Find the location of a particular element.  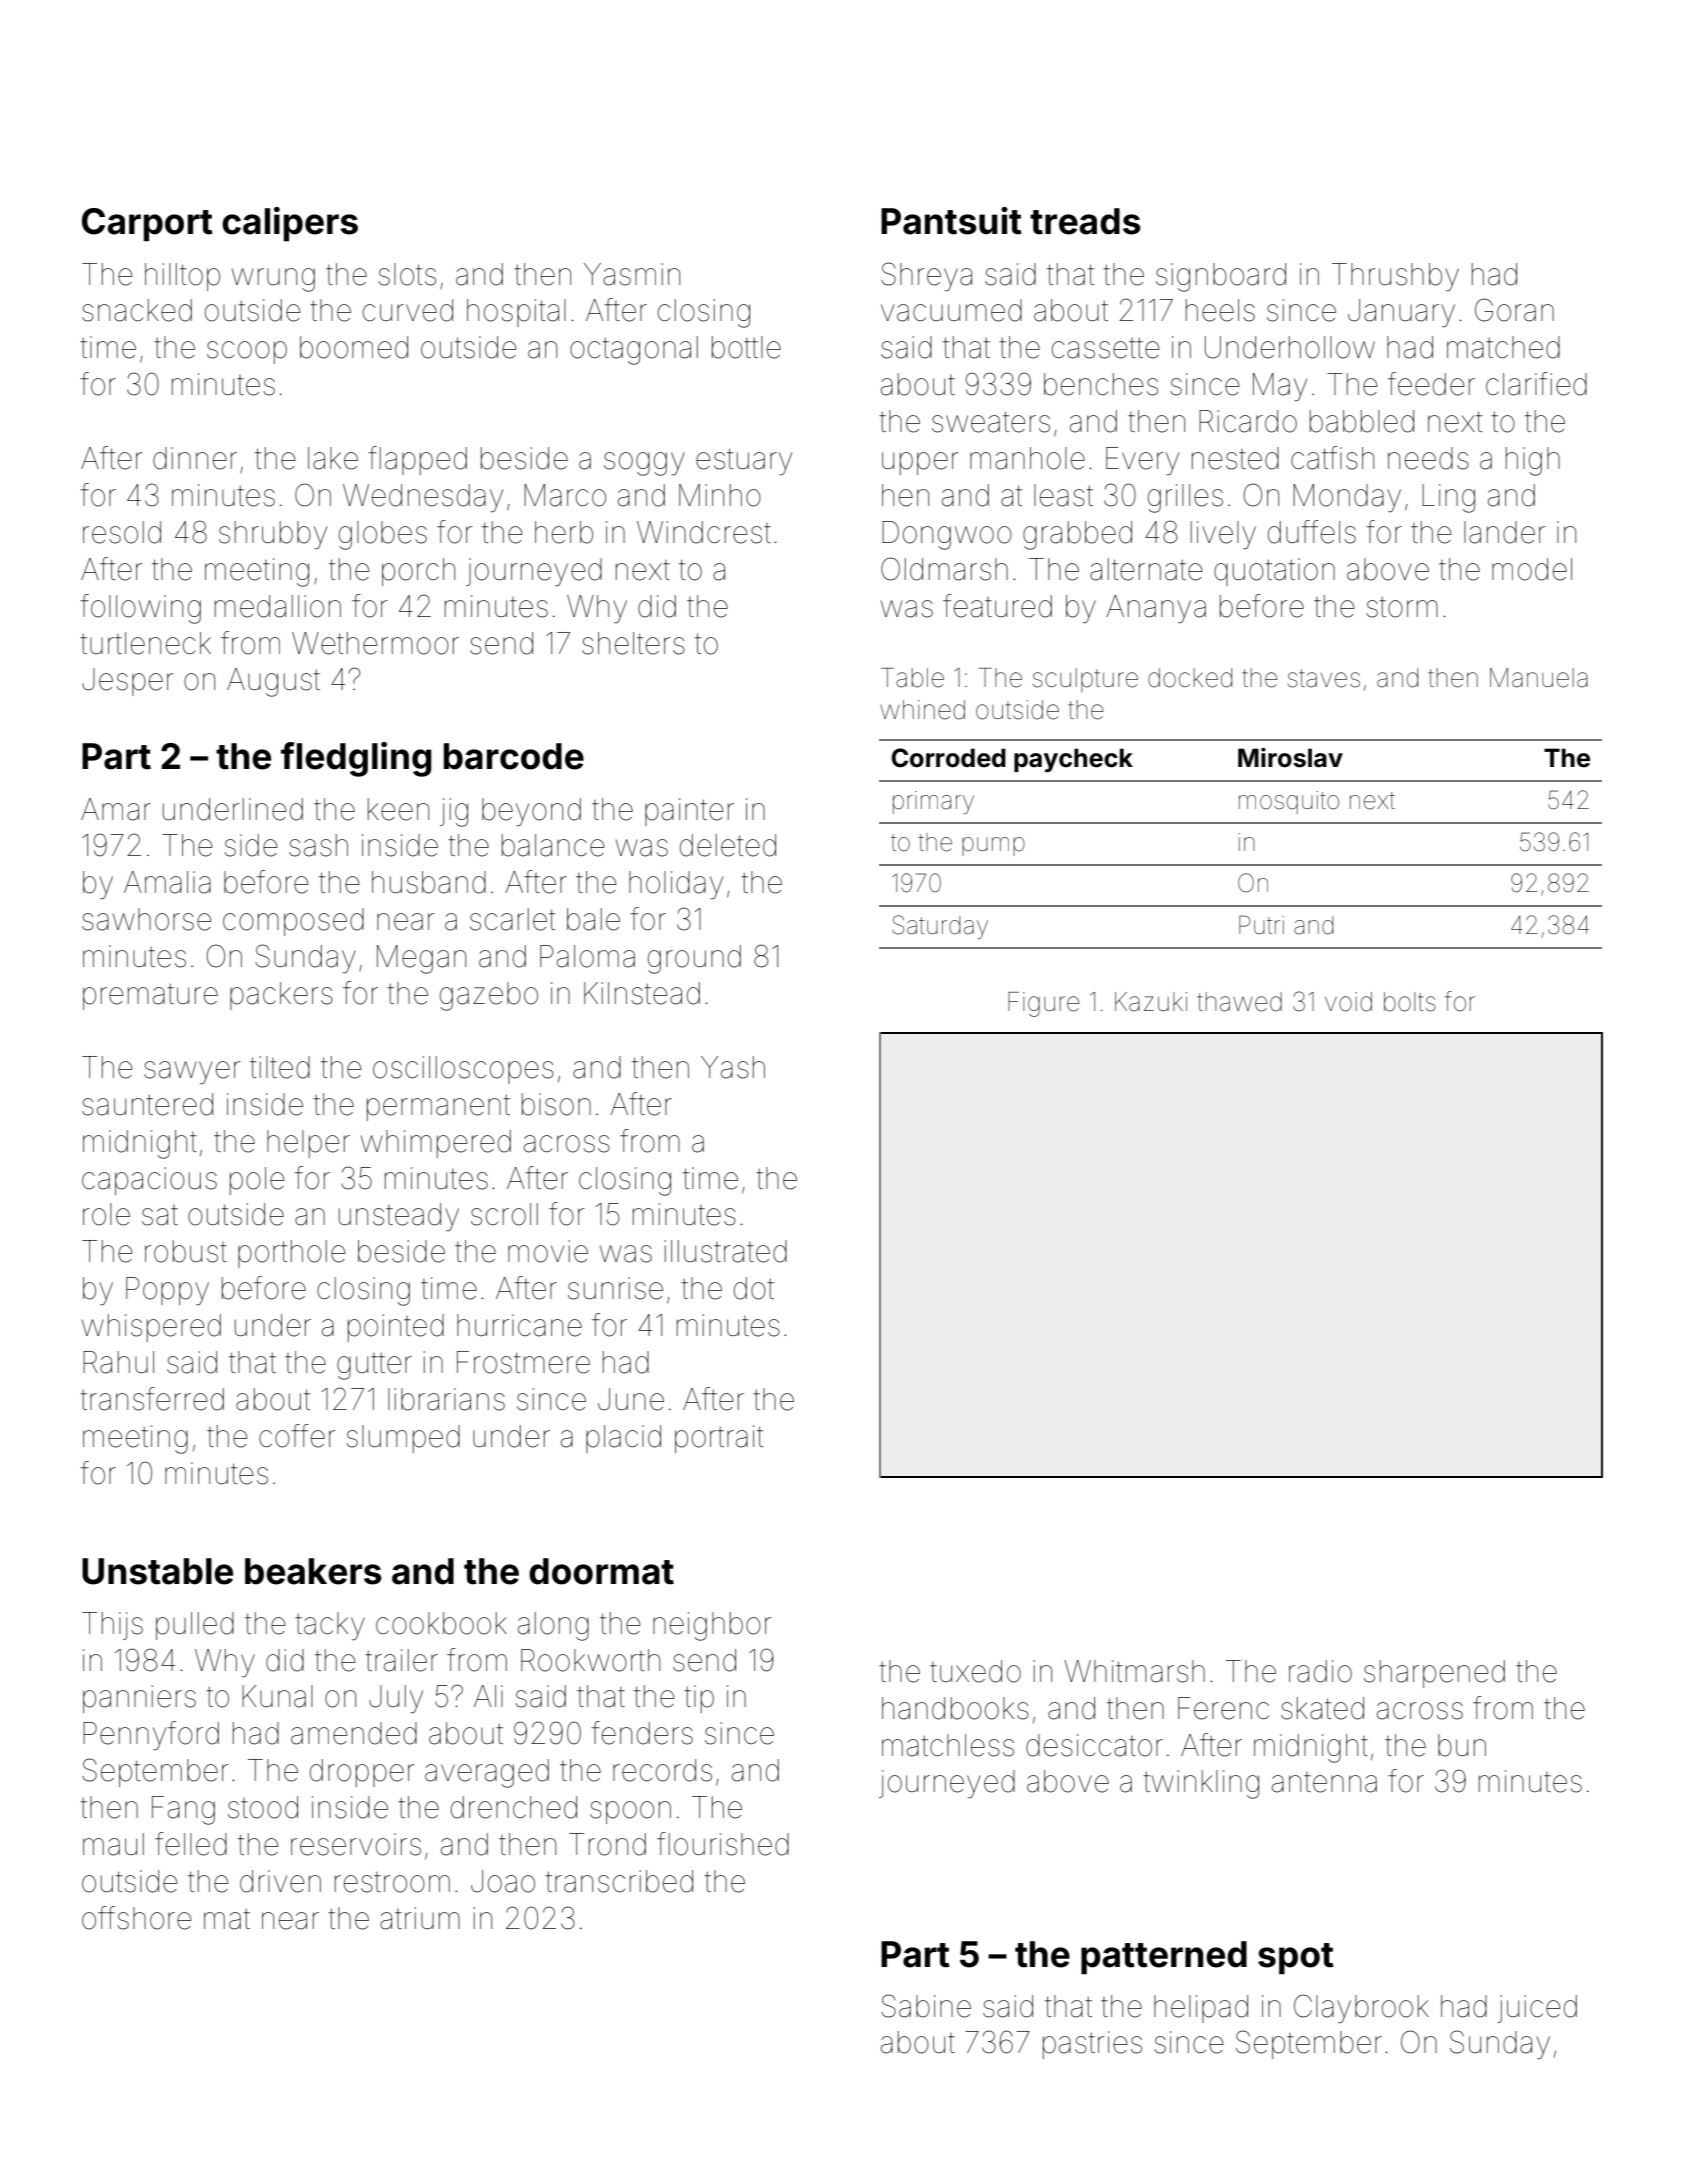

bolts is located at coordinates (1410, 1002).
